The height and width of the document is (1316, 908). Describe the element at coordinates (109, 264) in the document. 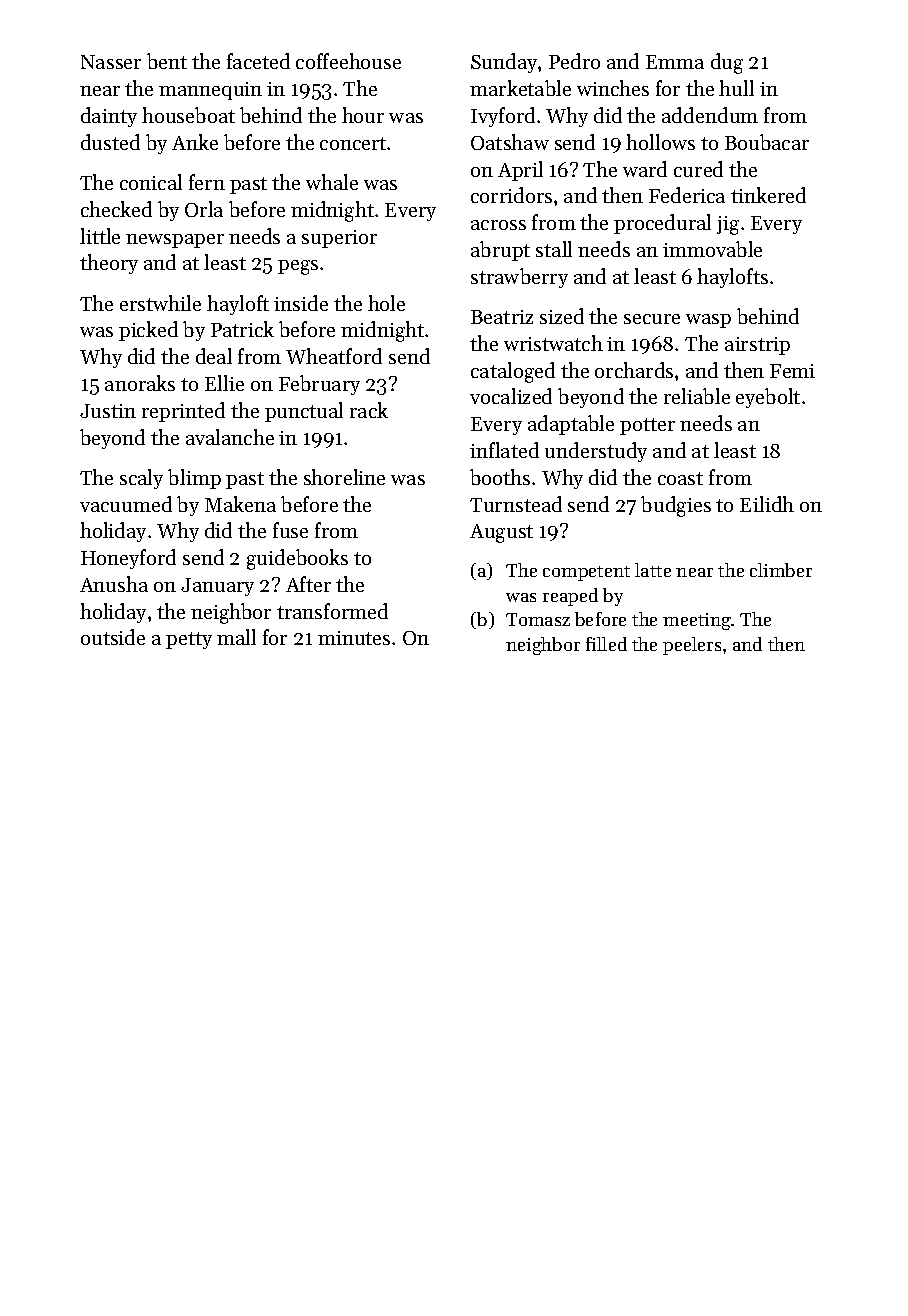

I see `theory` at that location.
